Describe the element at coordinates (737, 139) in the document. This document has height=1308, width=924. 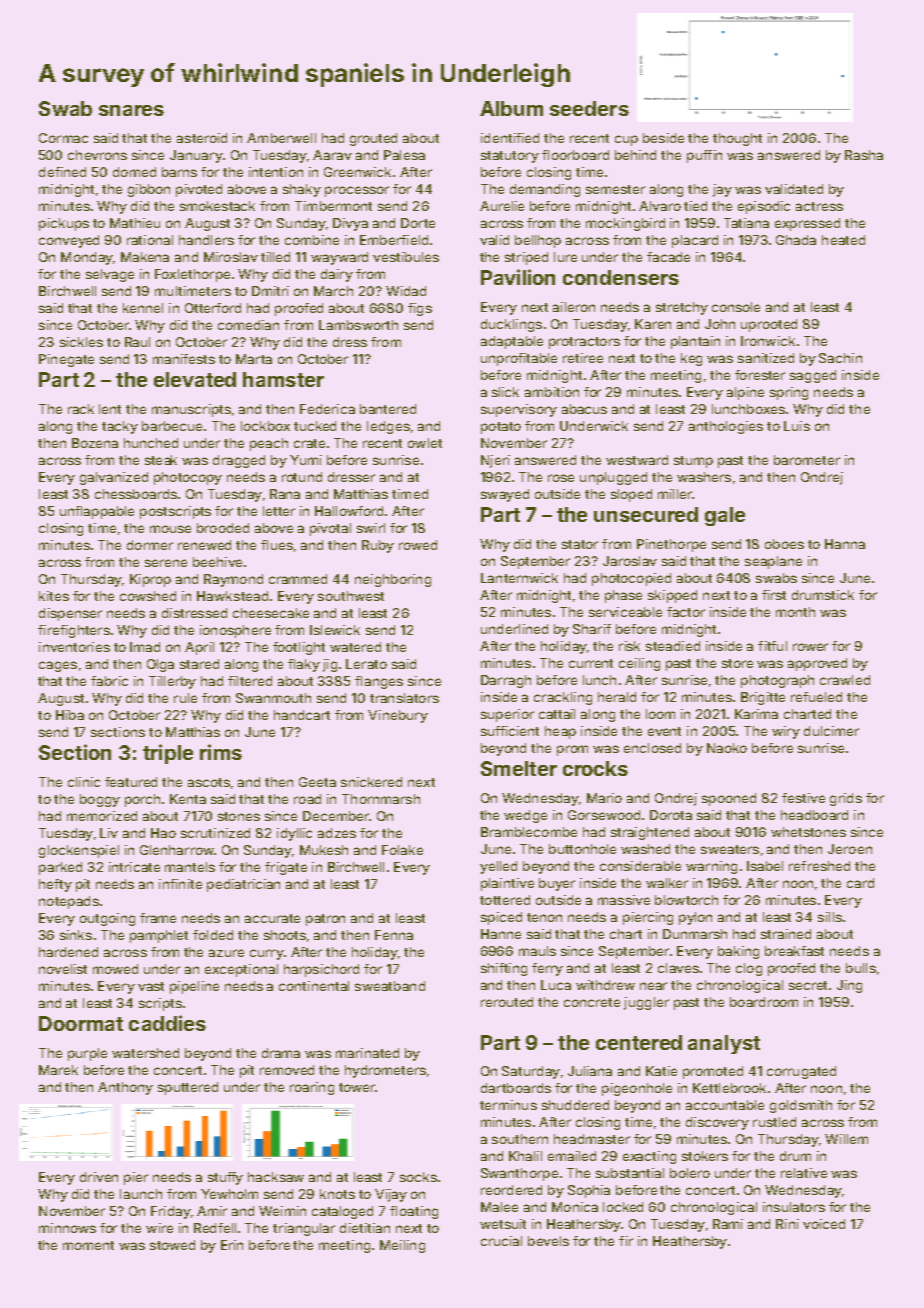
I see `thought` at that location.
